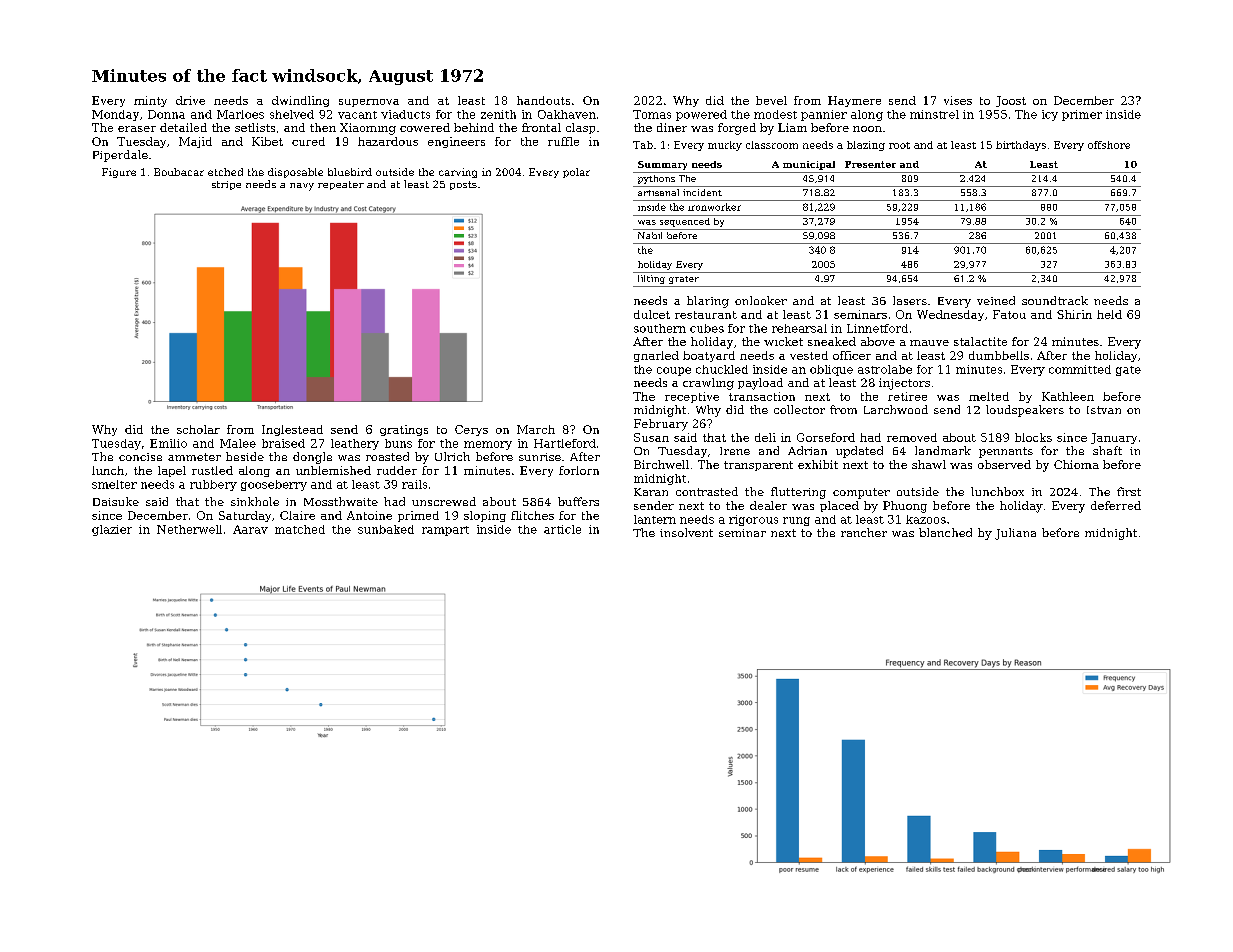 This screenshot has width=1233, height=952. Describe the element at coordinates (543, 100) in the screenshot. I see `handouts` at that location.
